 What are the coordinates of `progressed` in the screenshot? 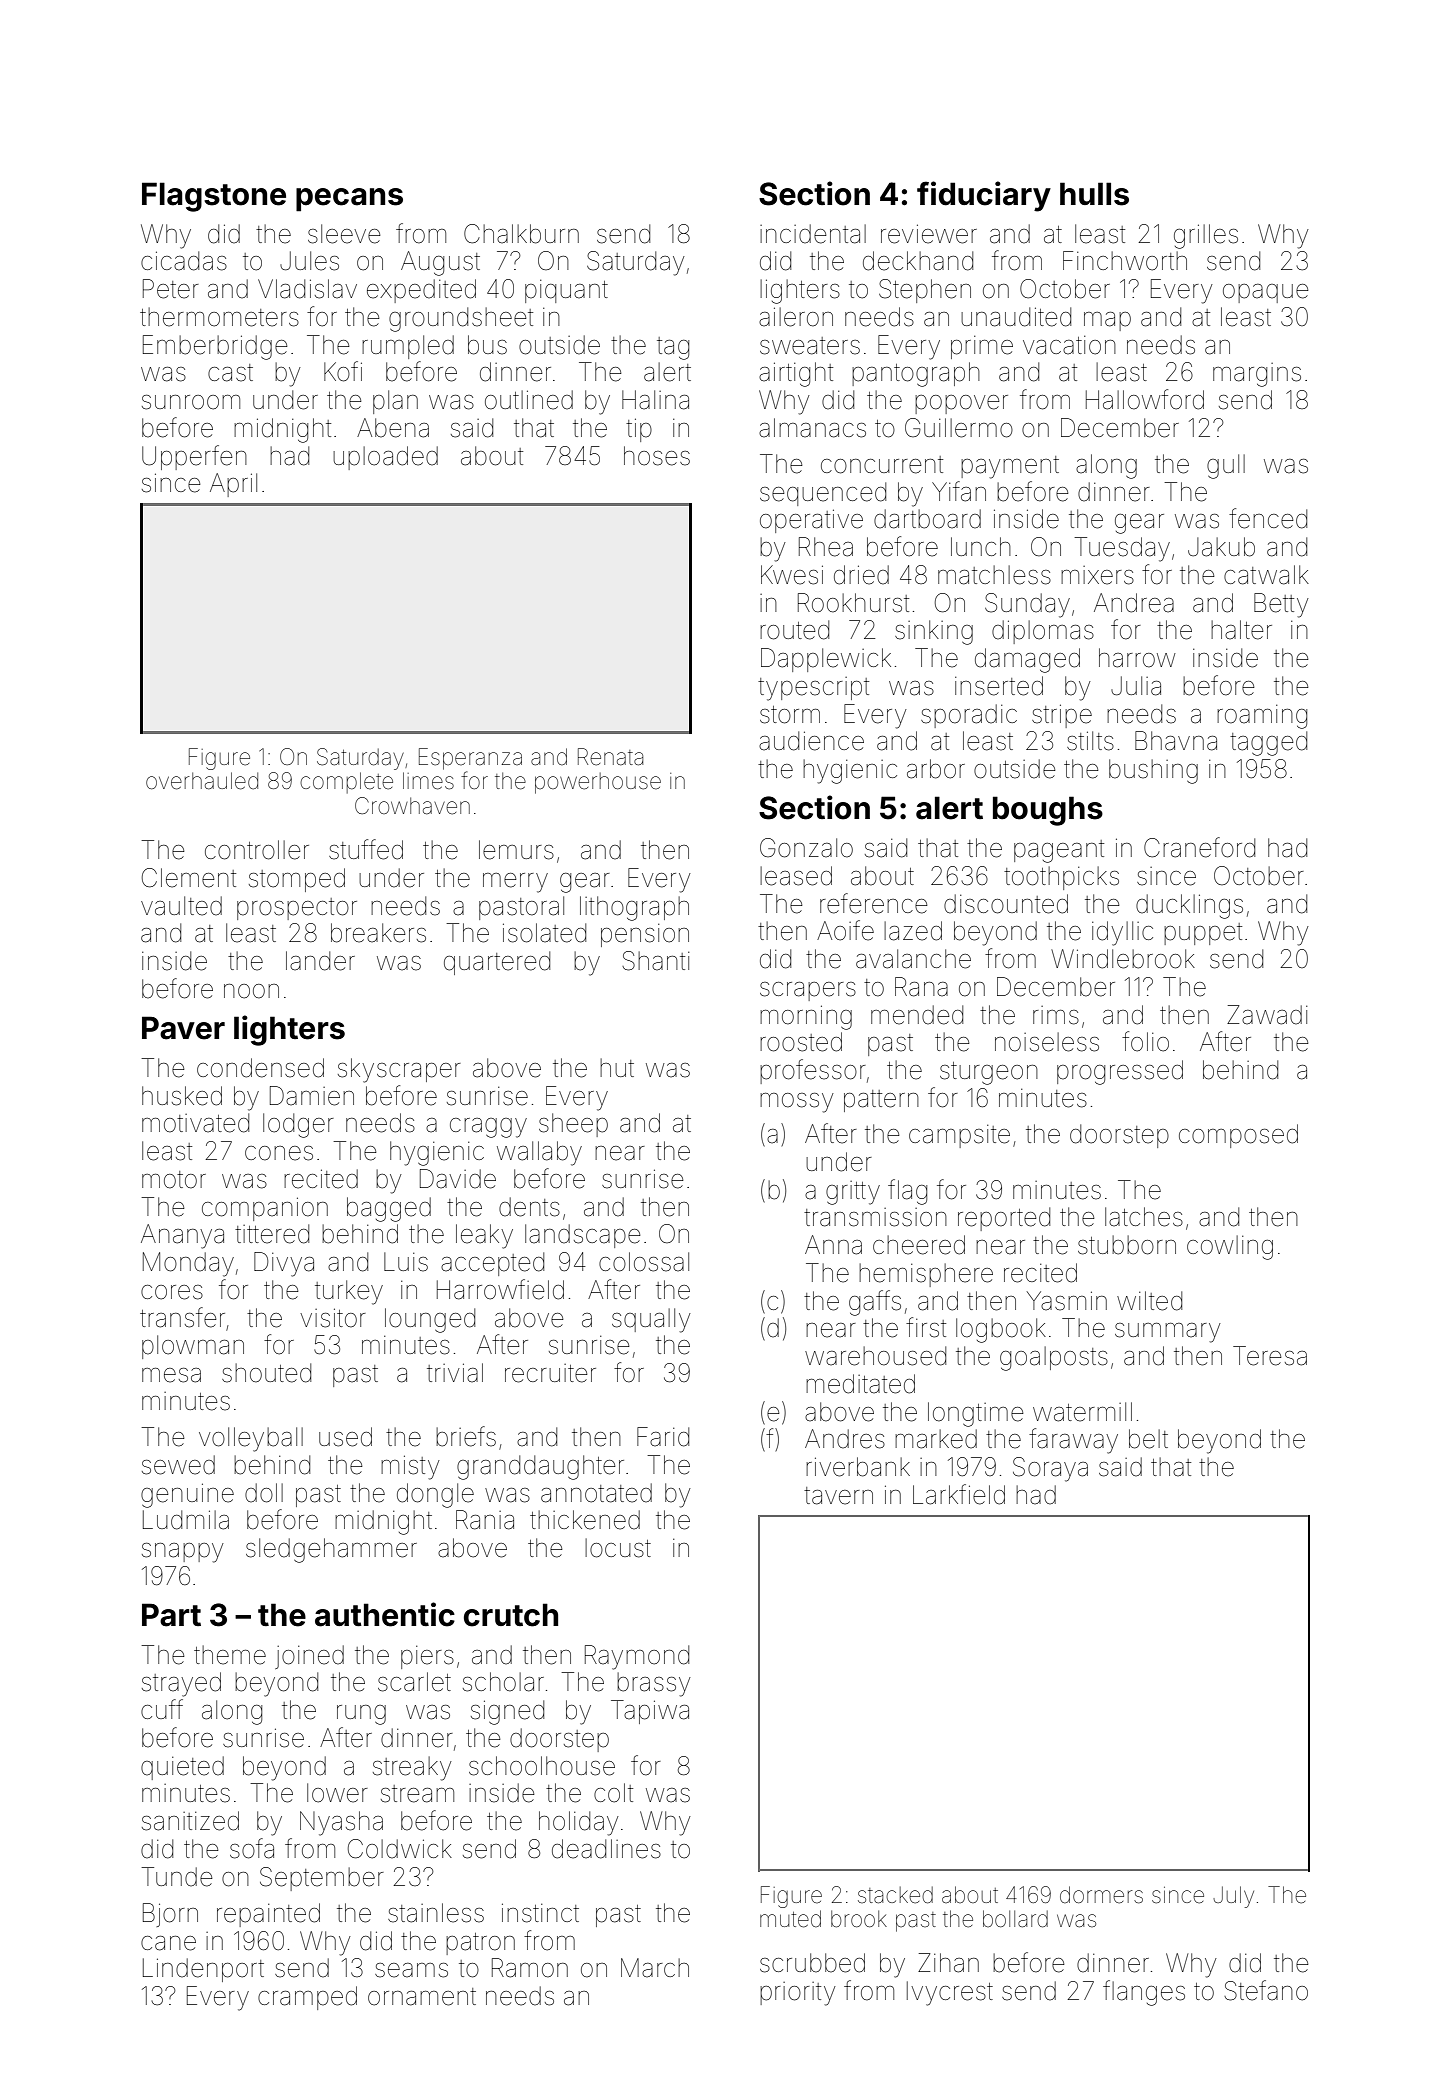 It's located at (1120, 1072).
